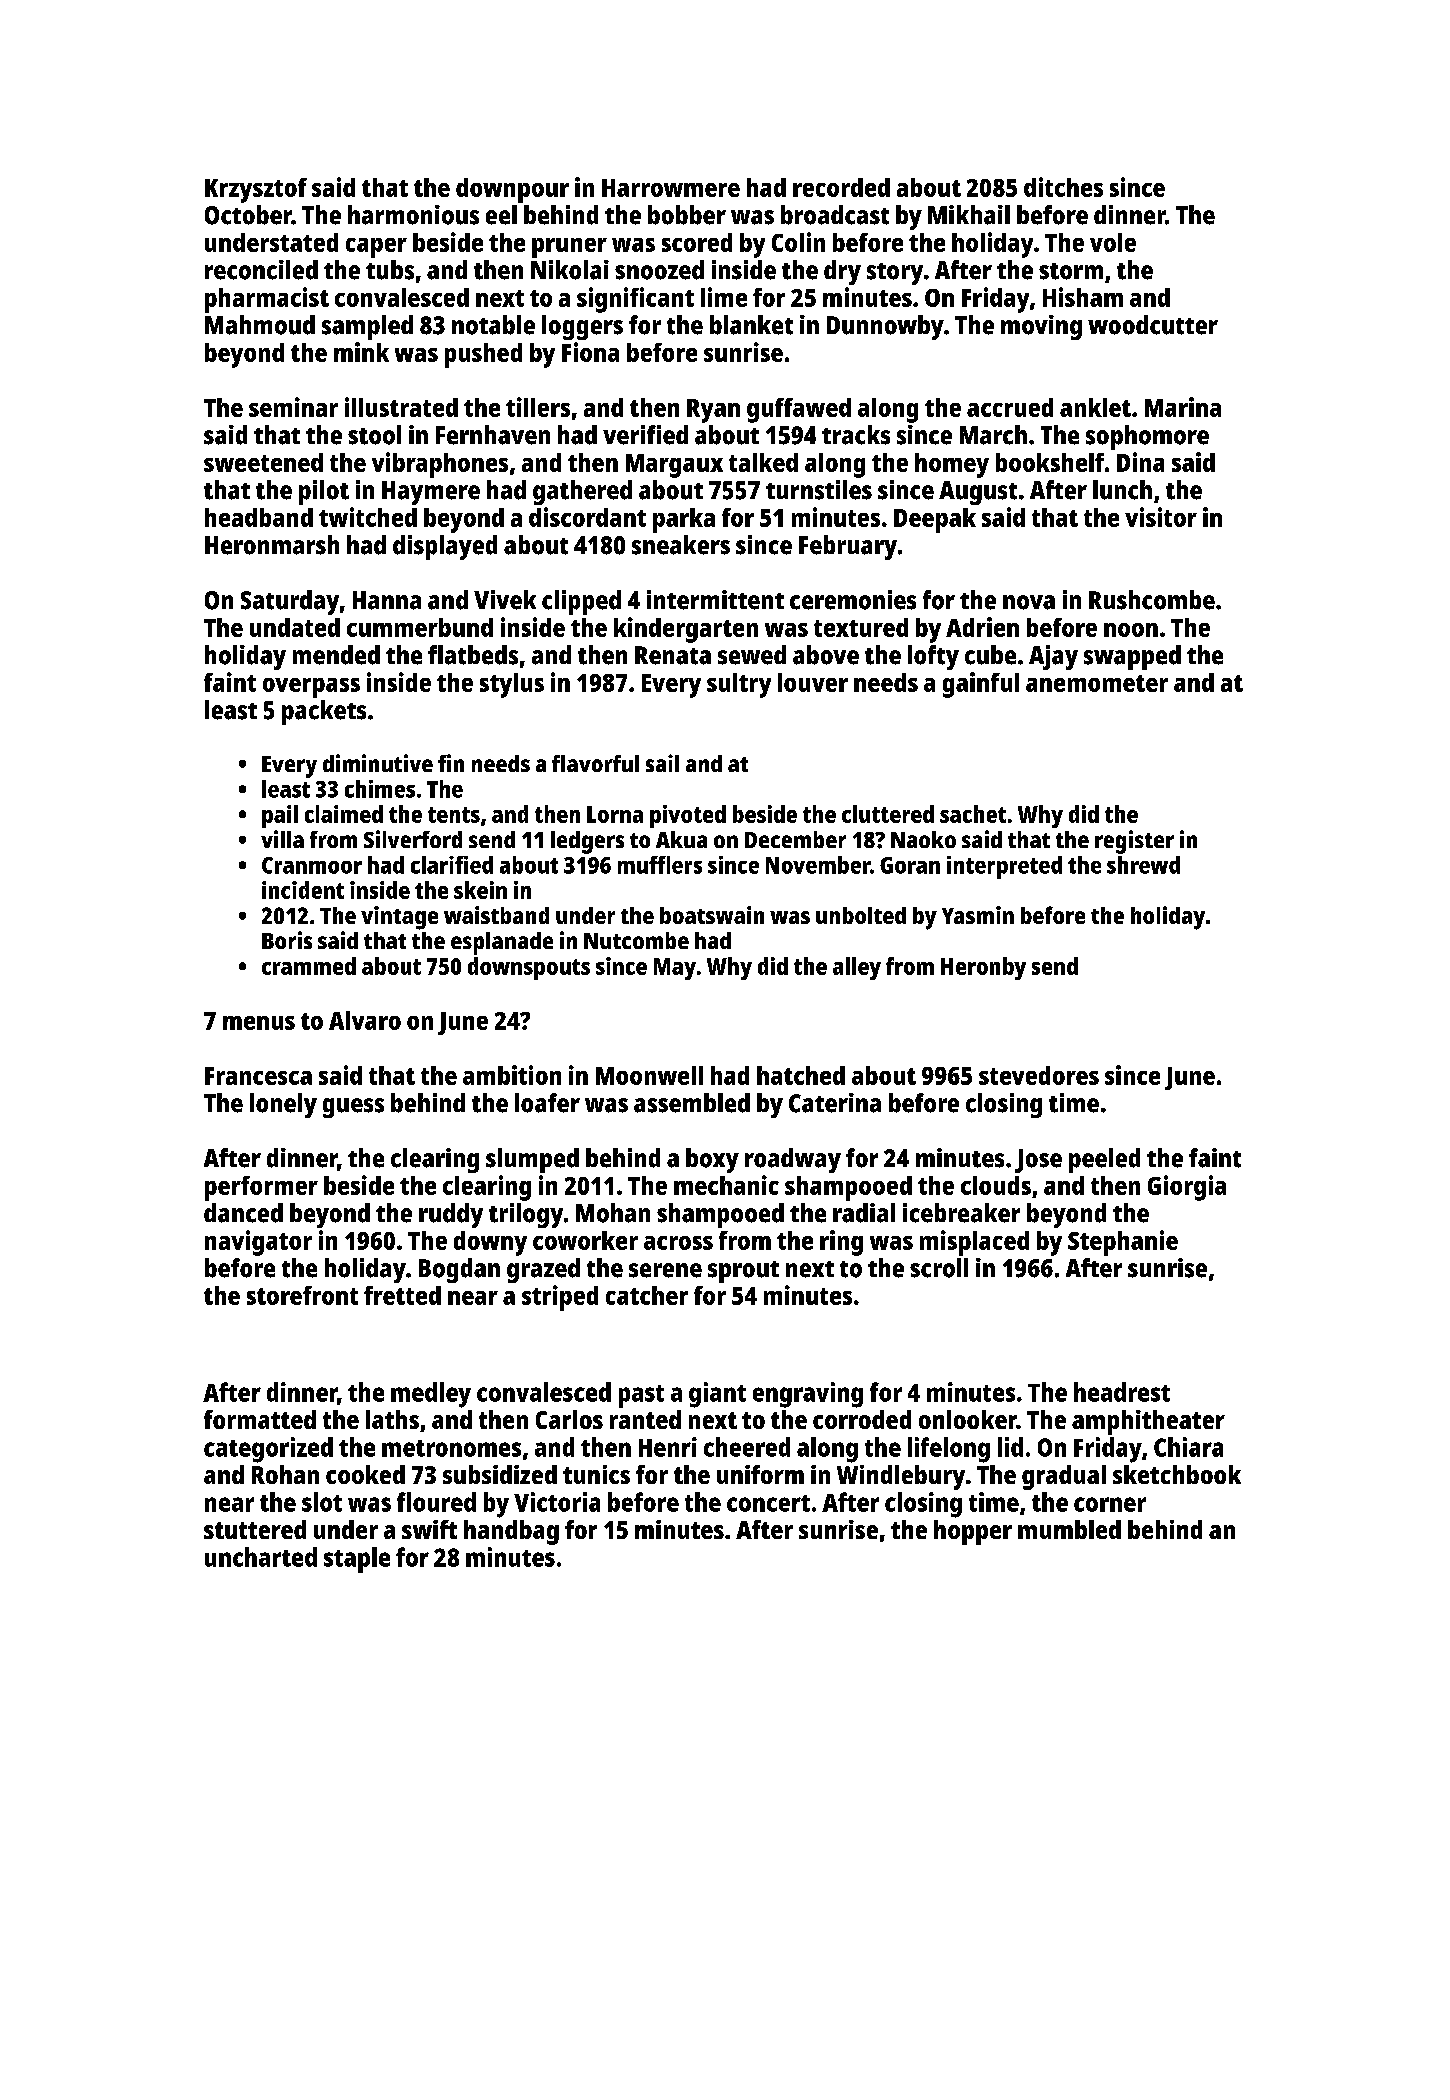 Image resolution: width=1450 pixels, height=2100 pixels. Describe the element at coordinates (681, 839) in the image. I see `Akua` at that location.
